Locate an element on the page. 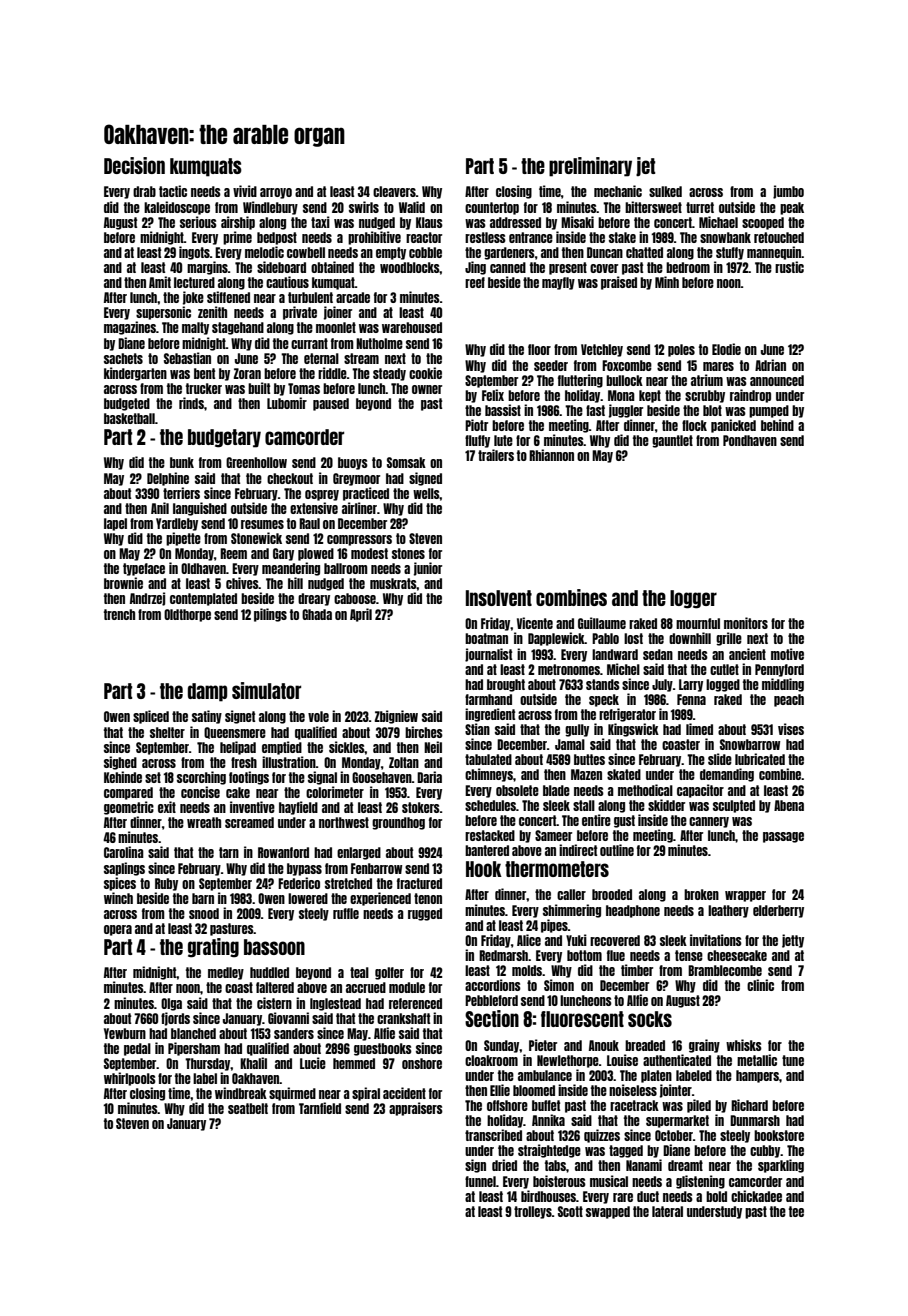 The height and width of the image is (1316, 908). junior is located at coordinates (428, 569).
